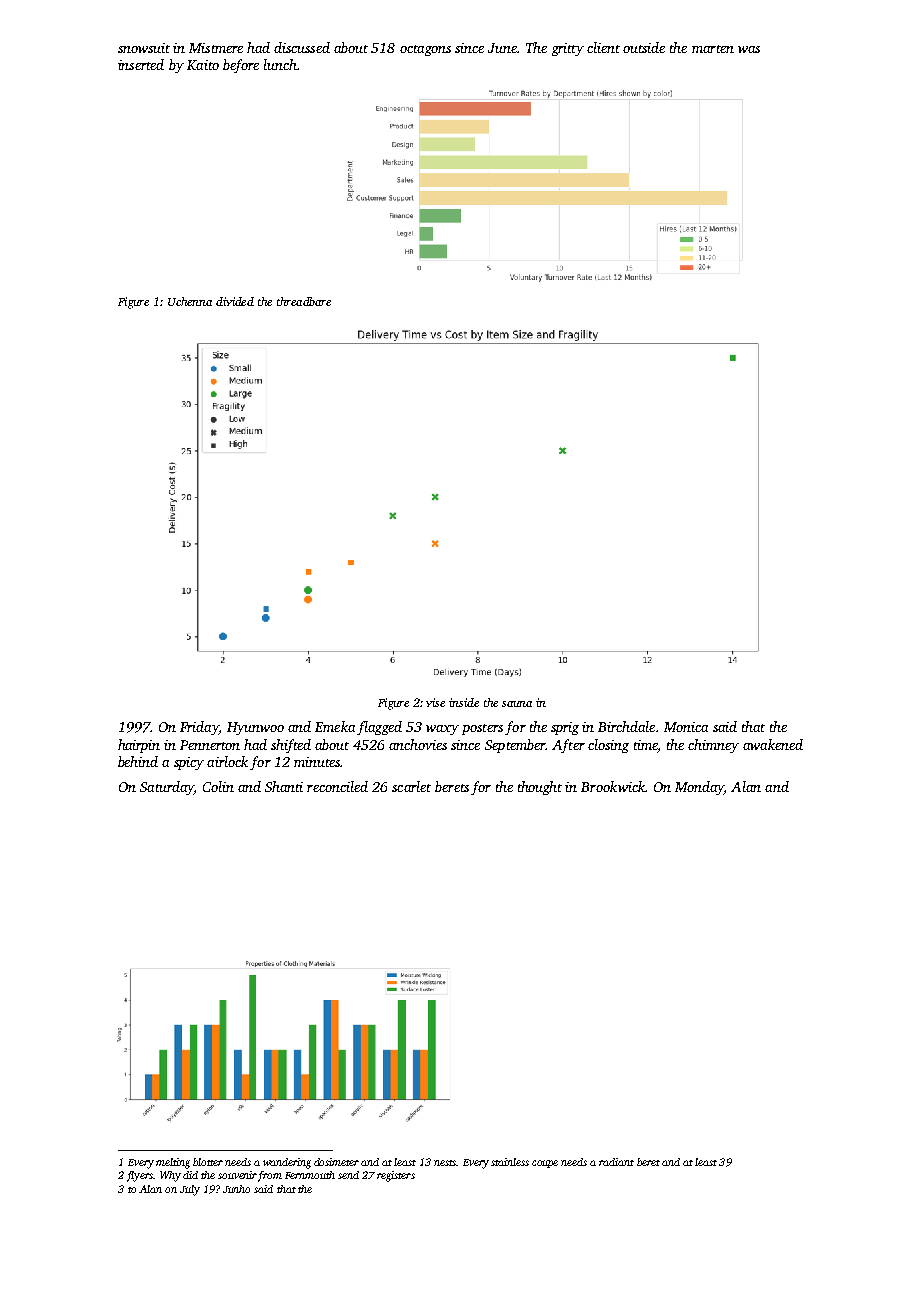  What do you see at coordinates (141, 64) in the document?
I see `inserted` at bounding box center [141, 64].
